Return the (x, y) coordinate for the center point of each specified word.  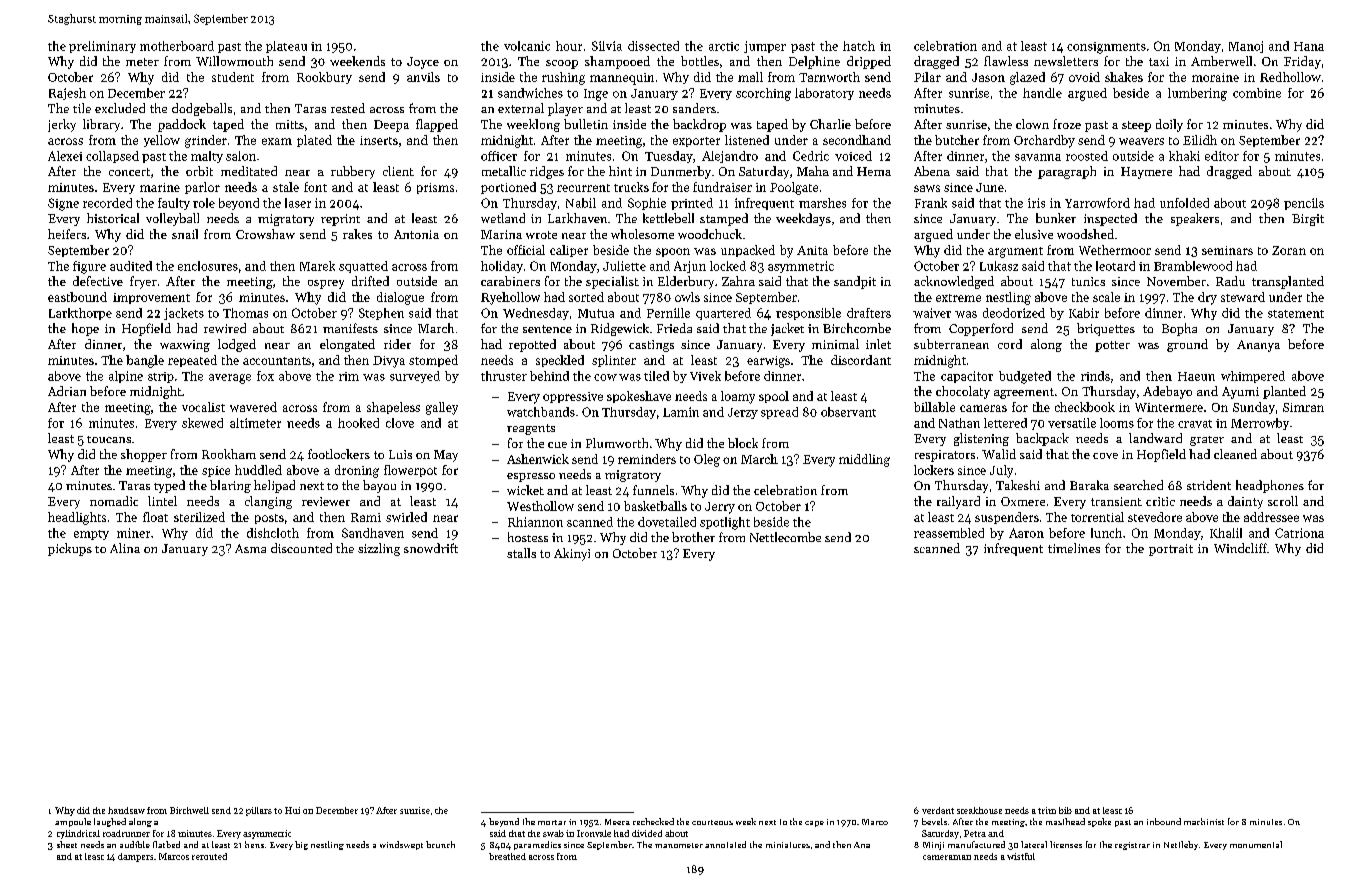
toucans (109, 439)
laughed (110, 822)
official (526, 250)
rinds (1095, 376)
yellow (162, 141)
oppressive (573, 397)
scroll (1283, 501)
